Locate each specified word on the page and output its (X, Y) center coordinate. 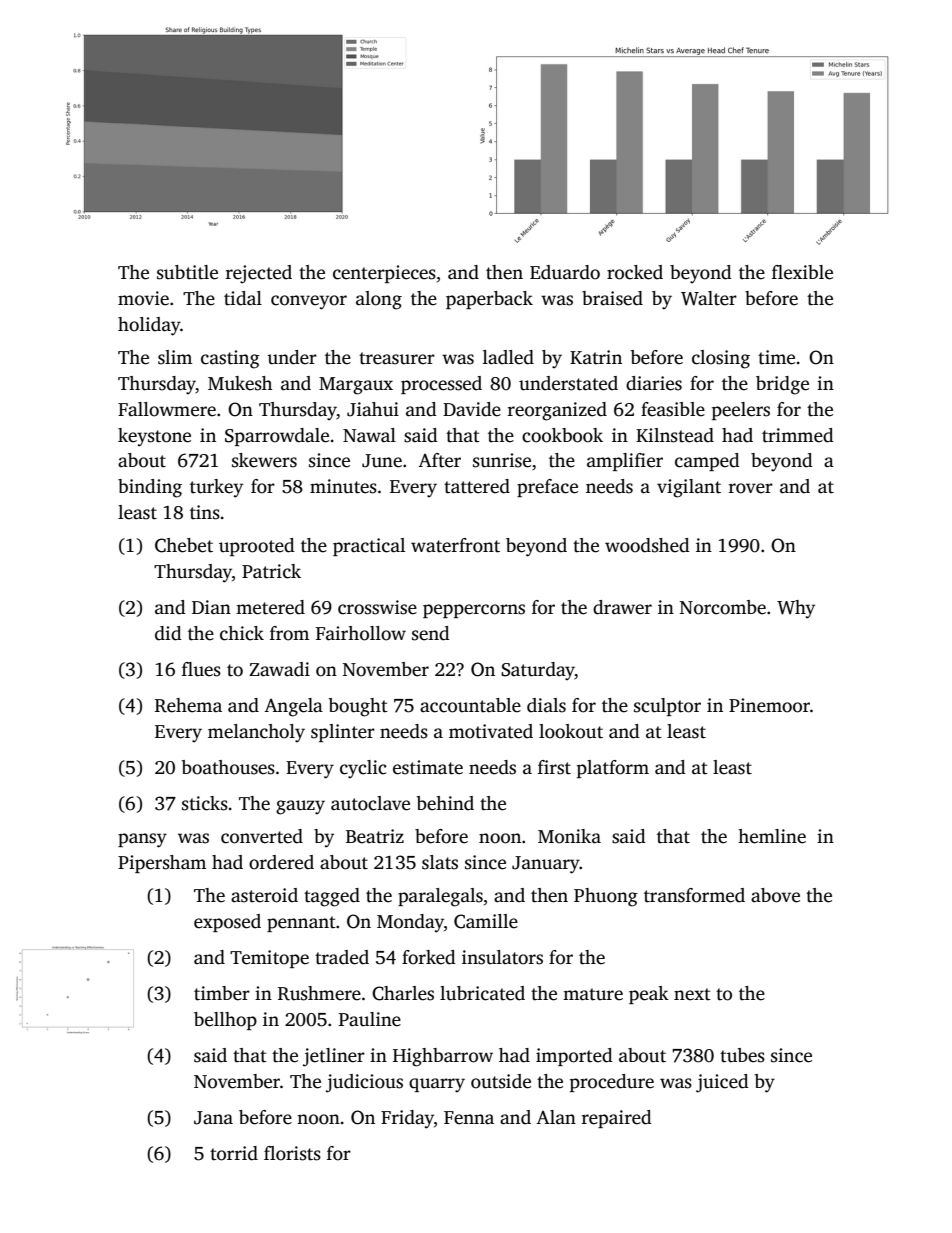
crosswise (377, 607)
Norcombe (723, 607)
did (168, 633)
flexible (802, 272)
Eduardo (565, 272)
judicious (364, 1083)
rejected (259, 274)
